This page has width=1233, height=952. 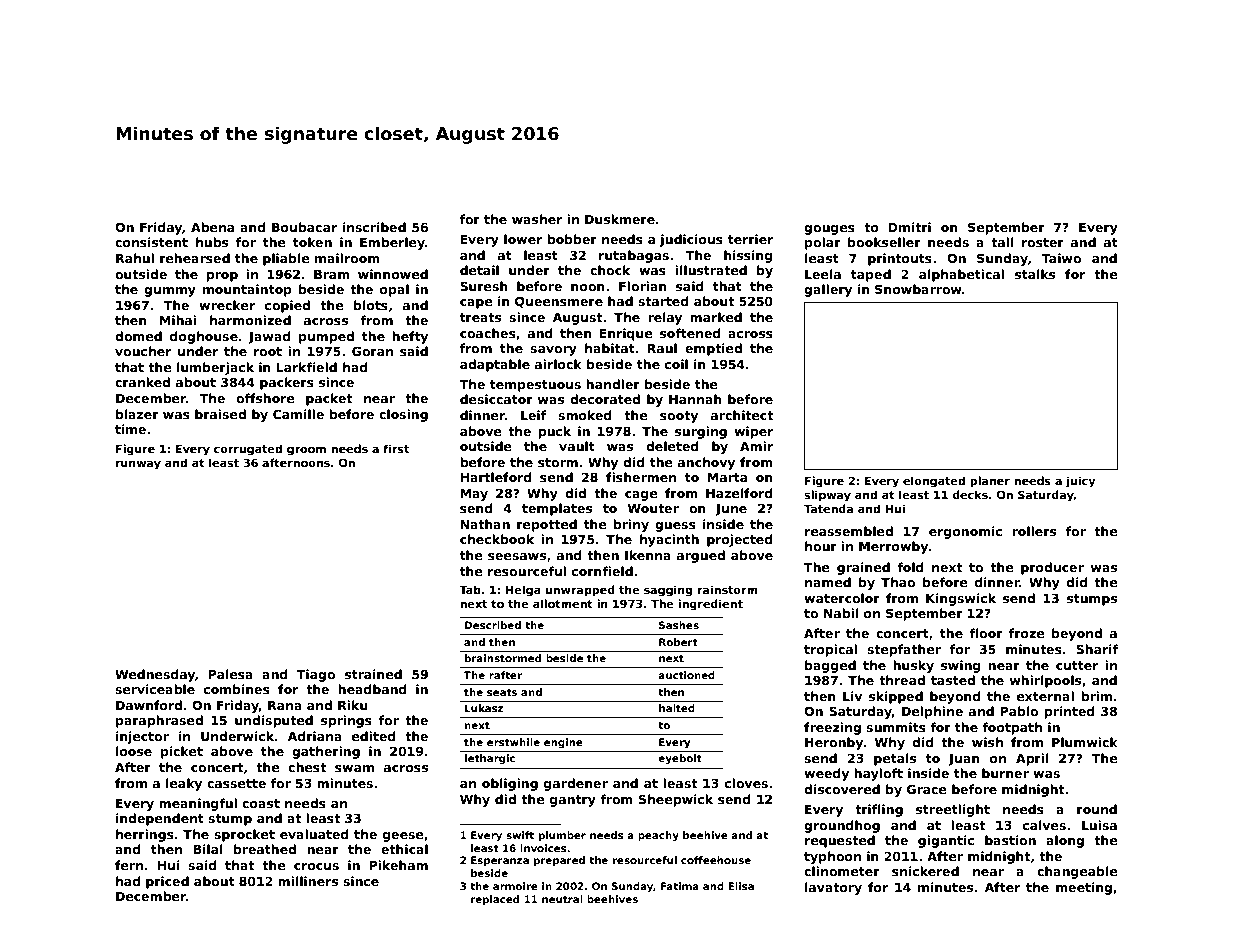 What do you see at coordinates (1080, 482) in the page?
I see `juicy` at bounding box center [1080, 482].
